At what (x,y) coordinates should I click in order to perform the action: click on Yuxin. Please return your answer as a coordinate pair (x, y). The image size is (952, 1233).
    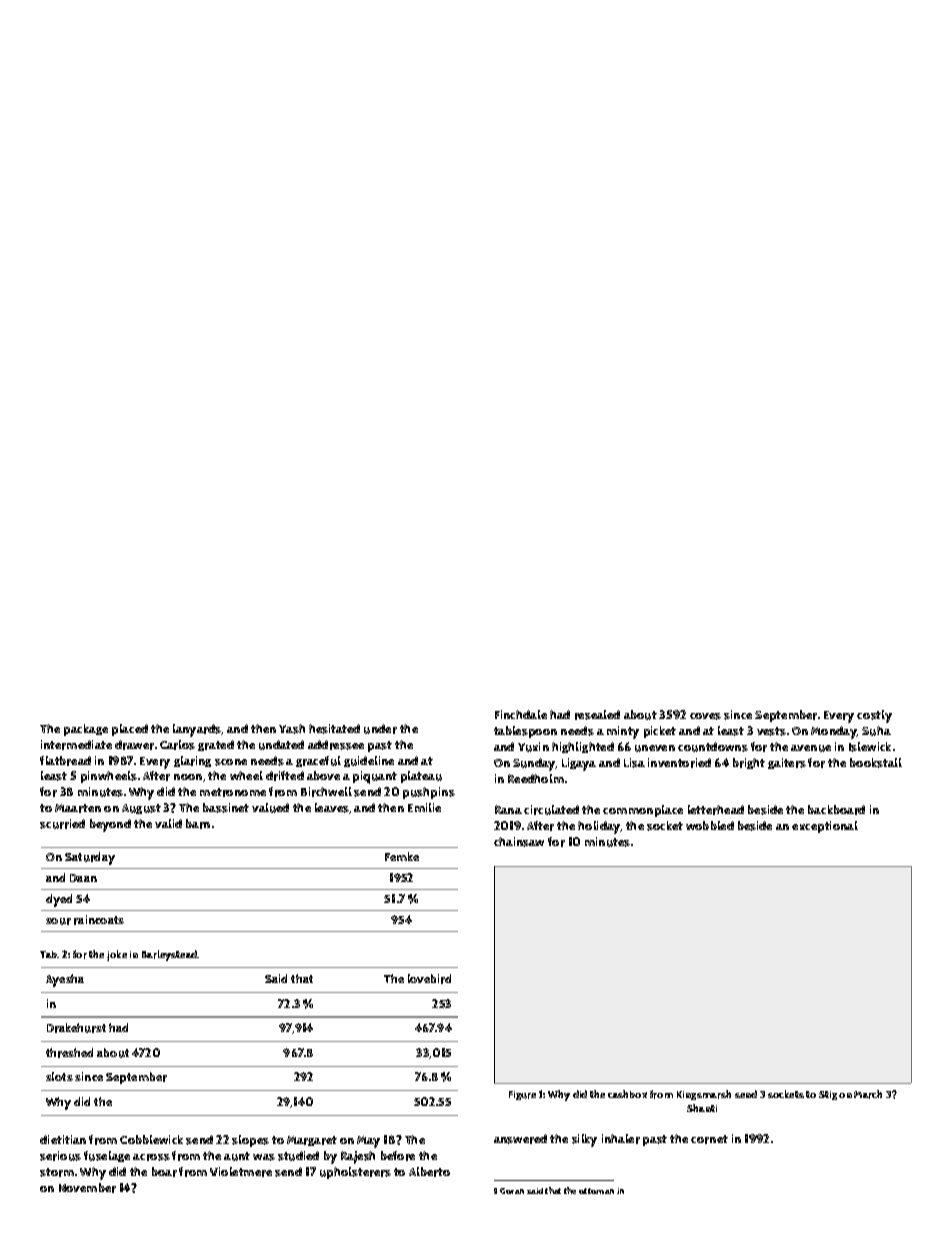
    Looking at the image, I should click on (533, 747).
